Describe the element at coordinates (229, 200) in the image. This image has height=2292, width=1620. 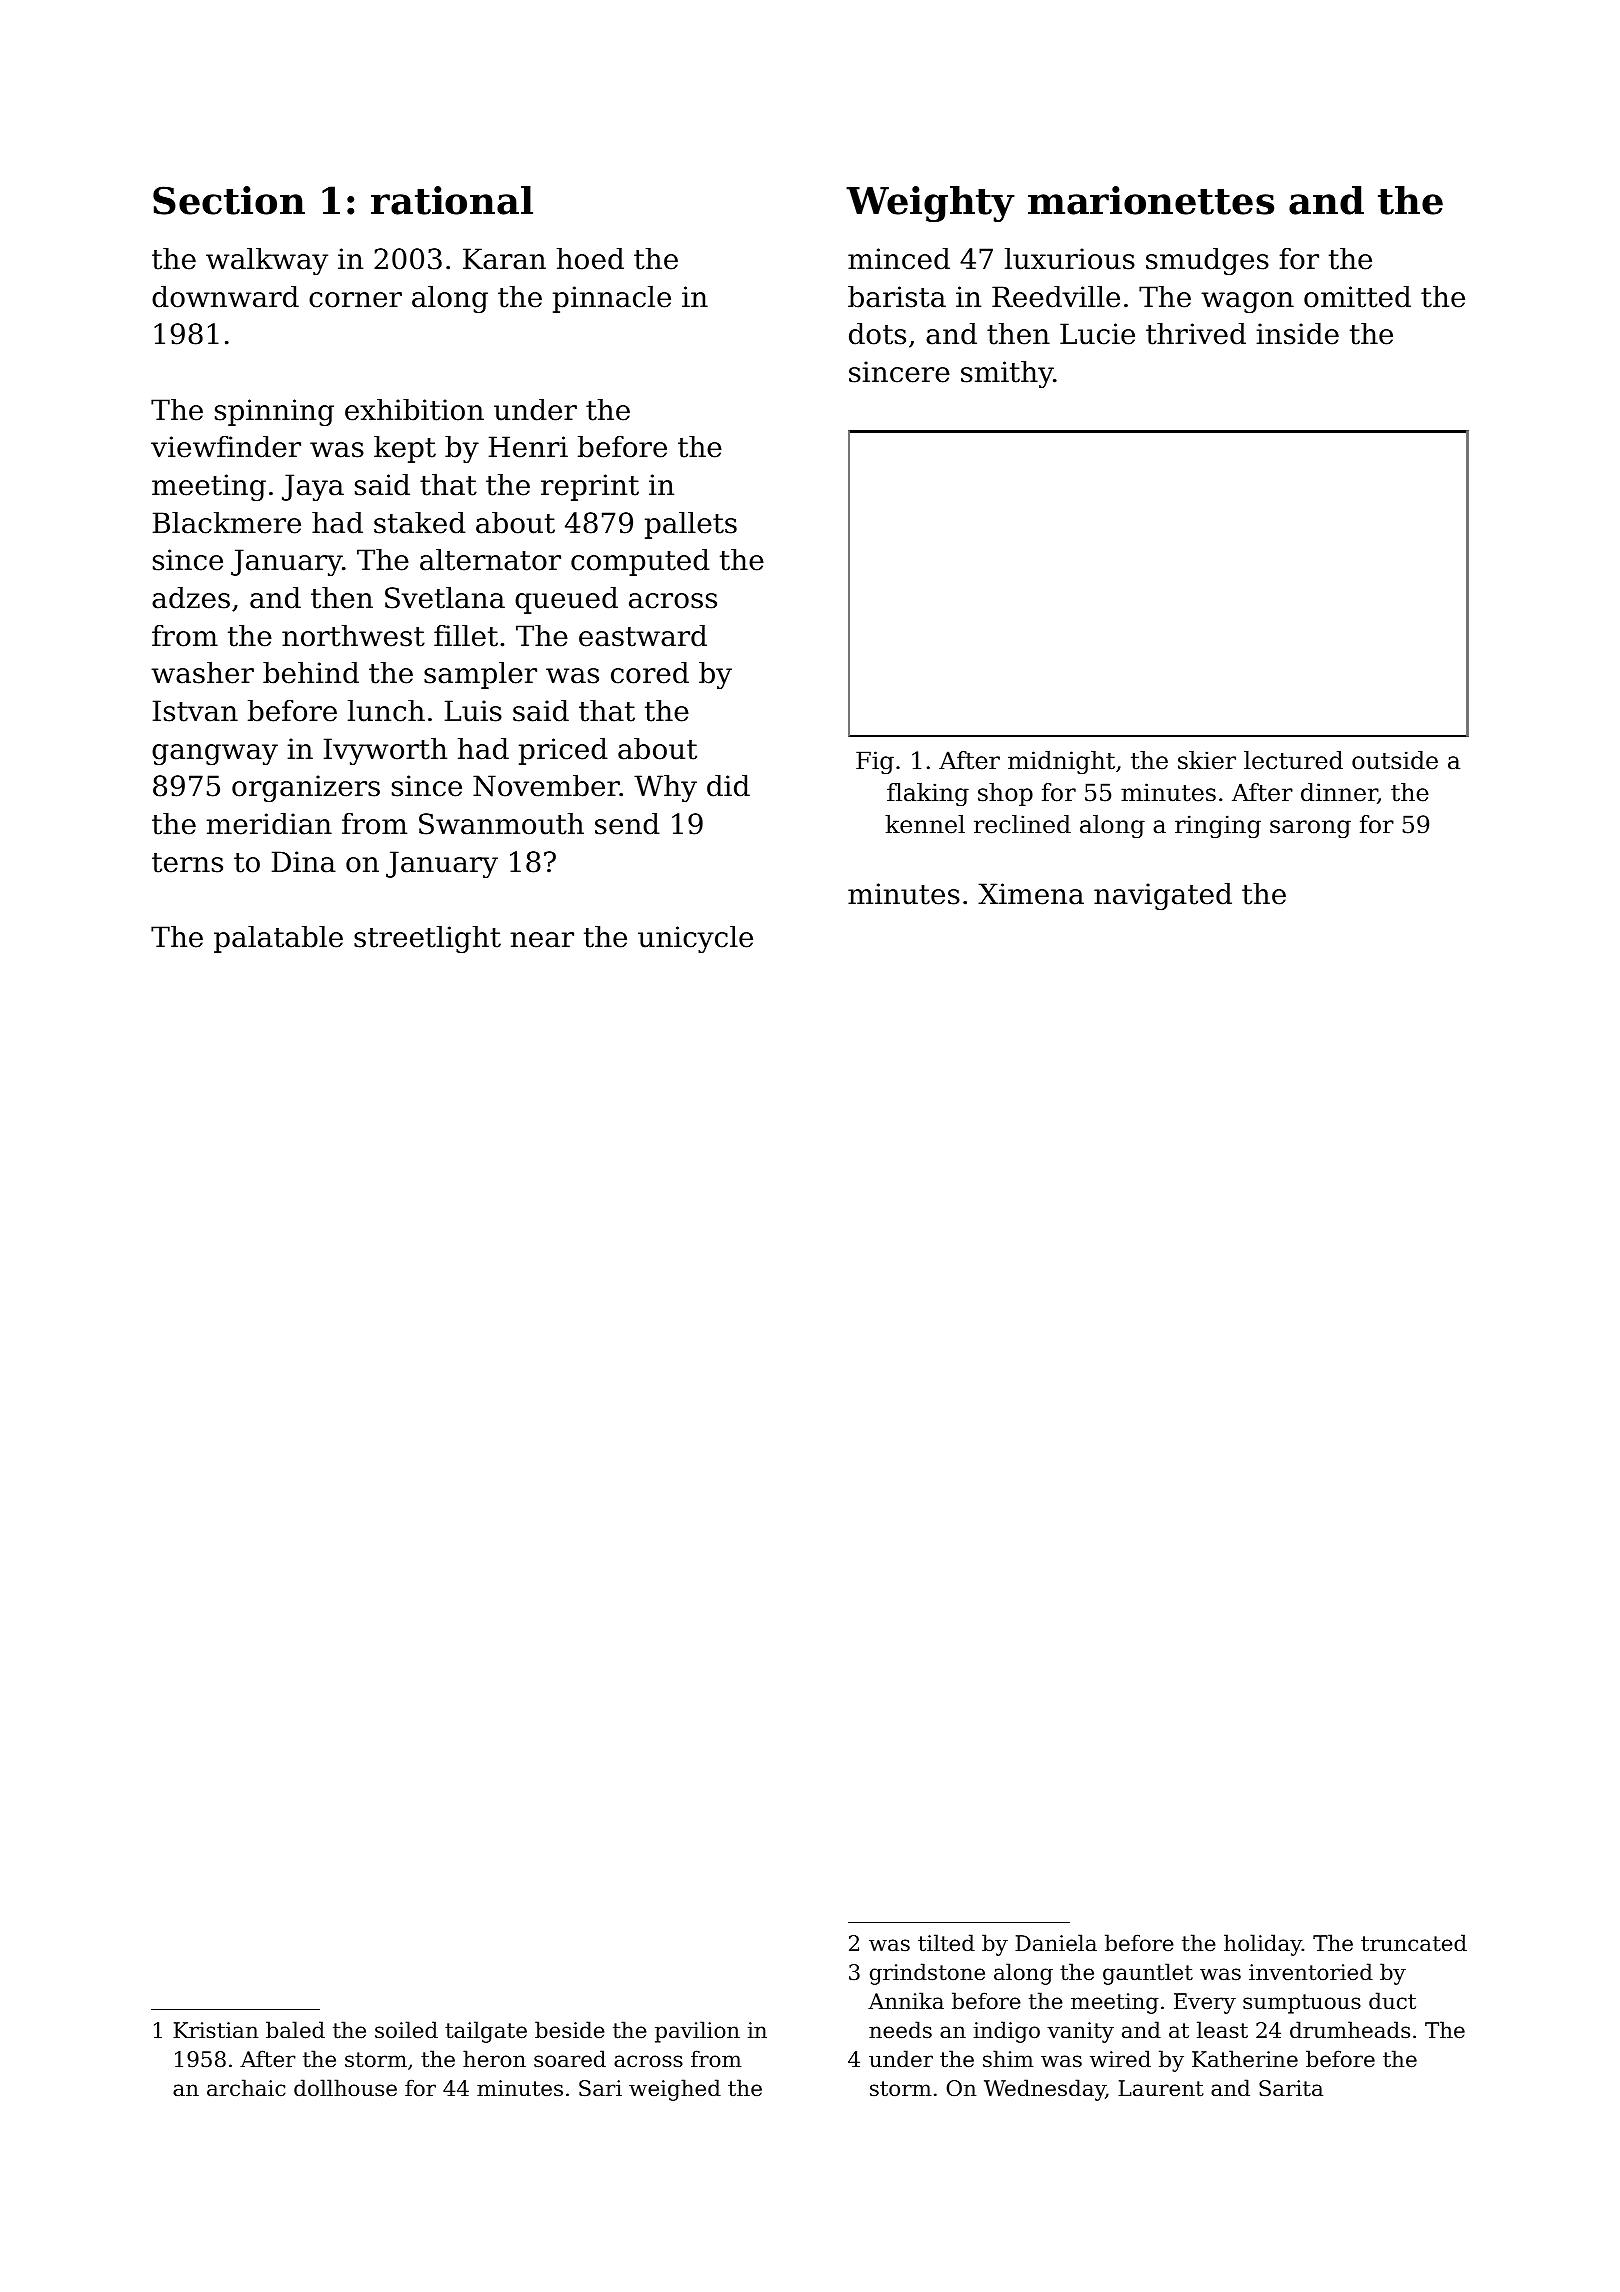
I see `Section` at that location.
